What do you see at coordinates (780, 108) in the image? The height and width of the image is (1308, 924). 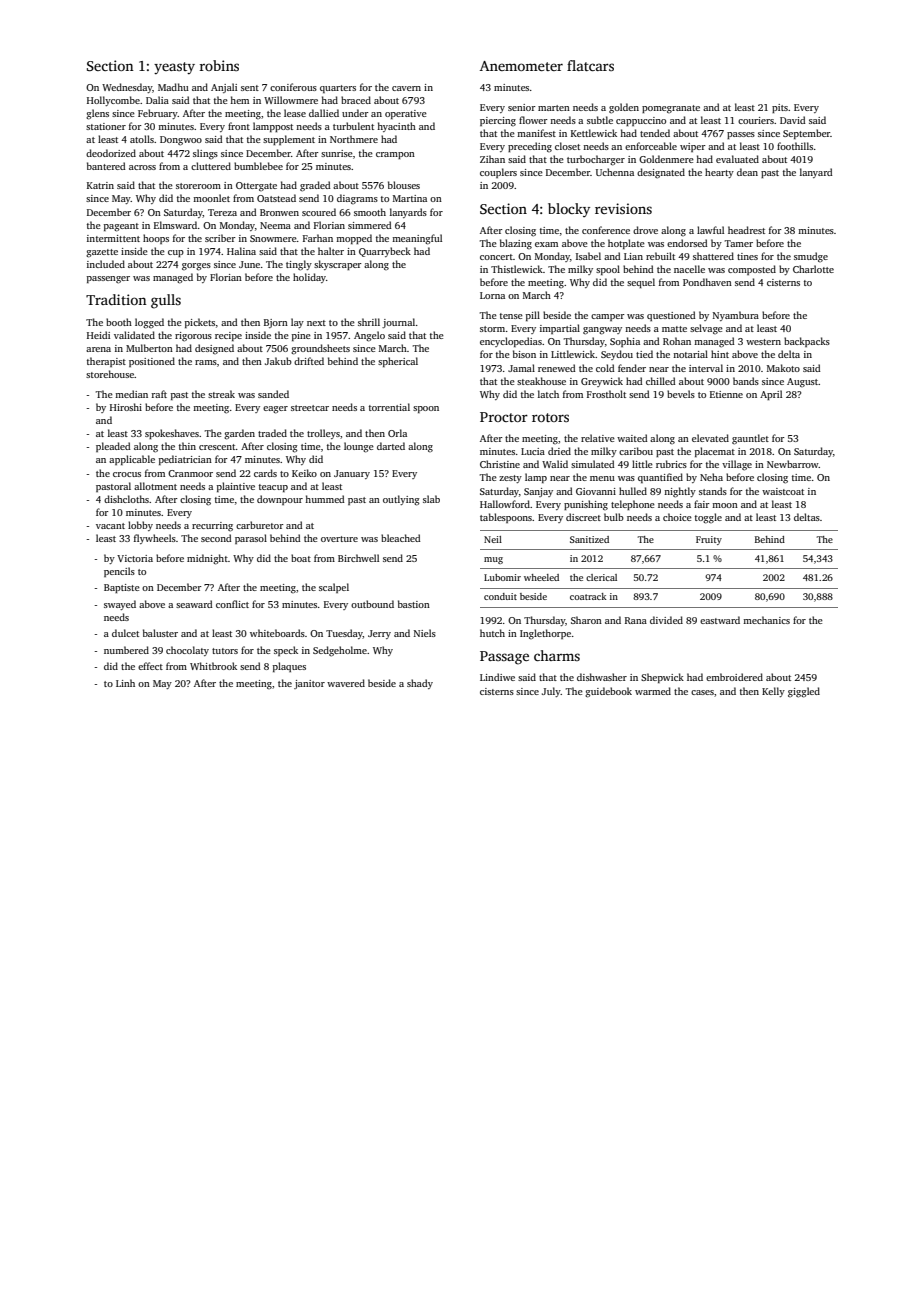 I see `pits` at bounding box center [780, 108].
